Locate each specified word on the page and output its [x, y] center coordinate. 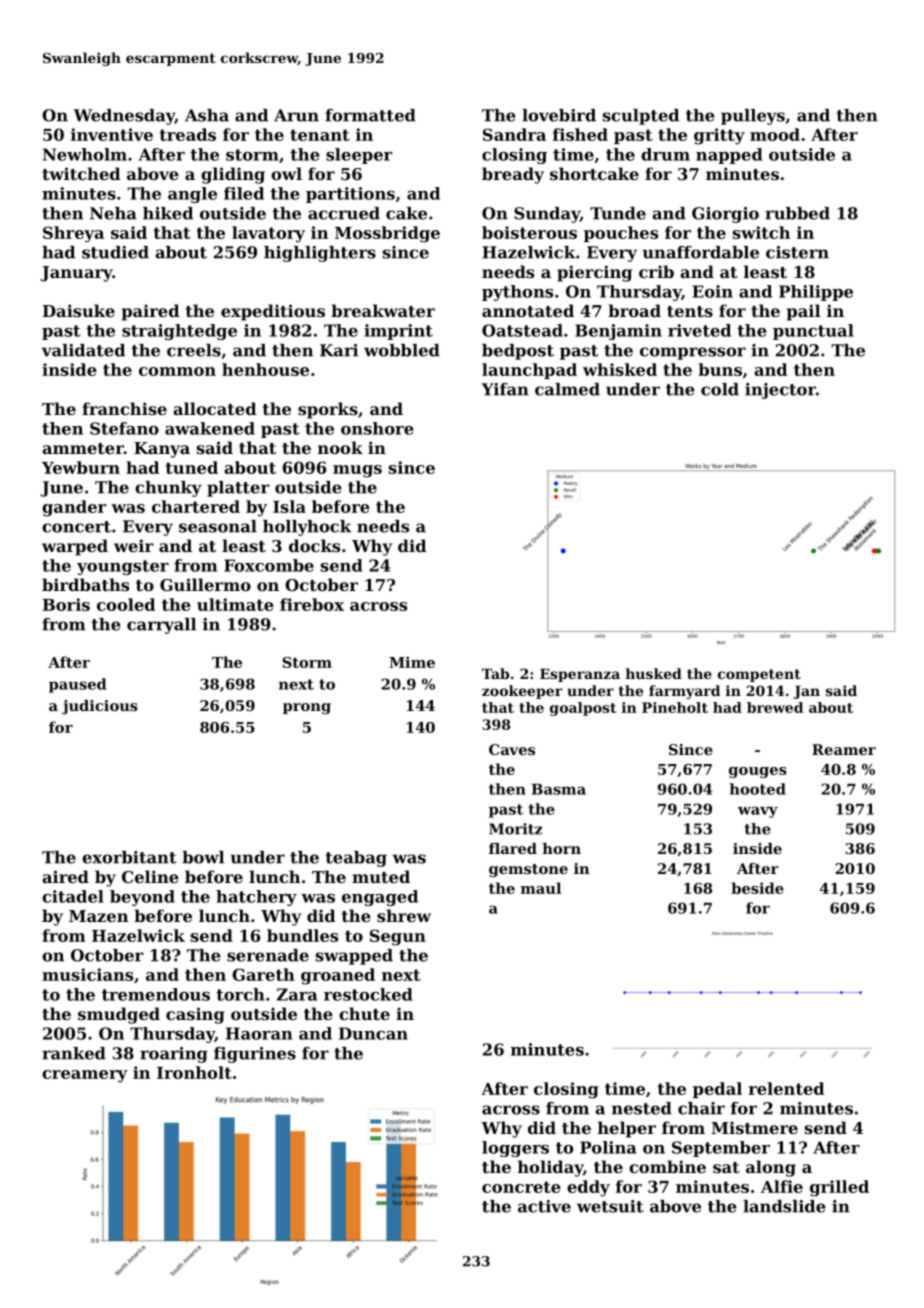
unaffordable [700, 252]
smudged [119, 1015]
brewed [775, 707]
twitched [81, 173]
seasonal [218, 526]
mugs [357, 471]
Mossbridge [387, 234]
